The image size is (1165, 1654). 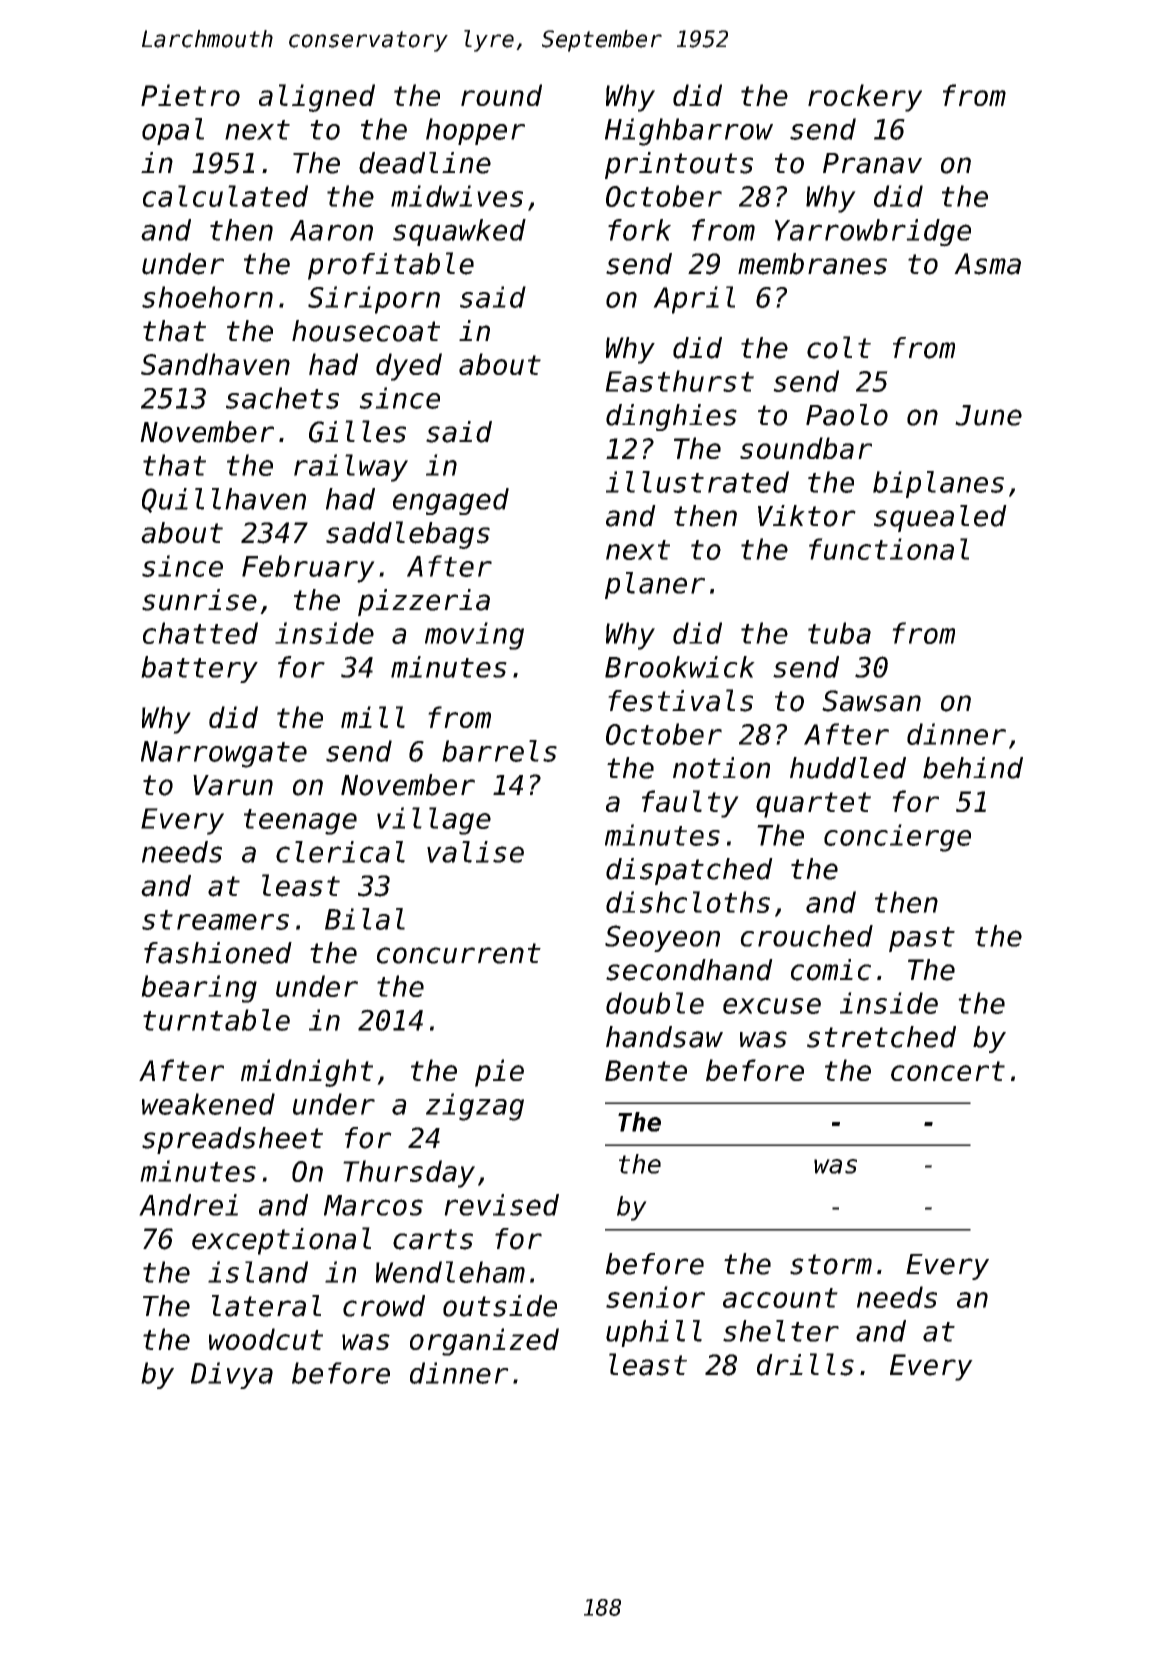 I want to click on Varun, so click(x=233, y=785).
